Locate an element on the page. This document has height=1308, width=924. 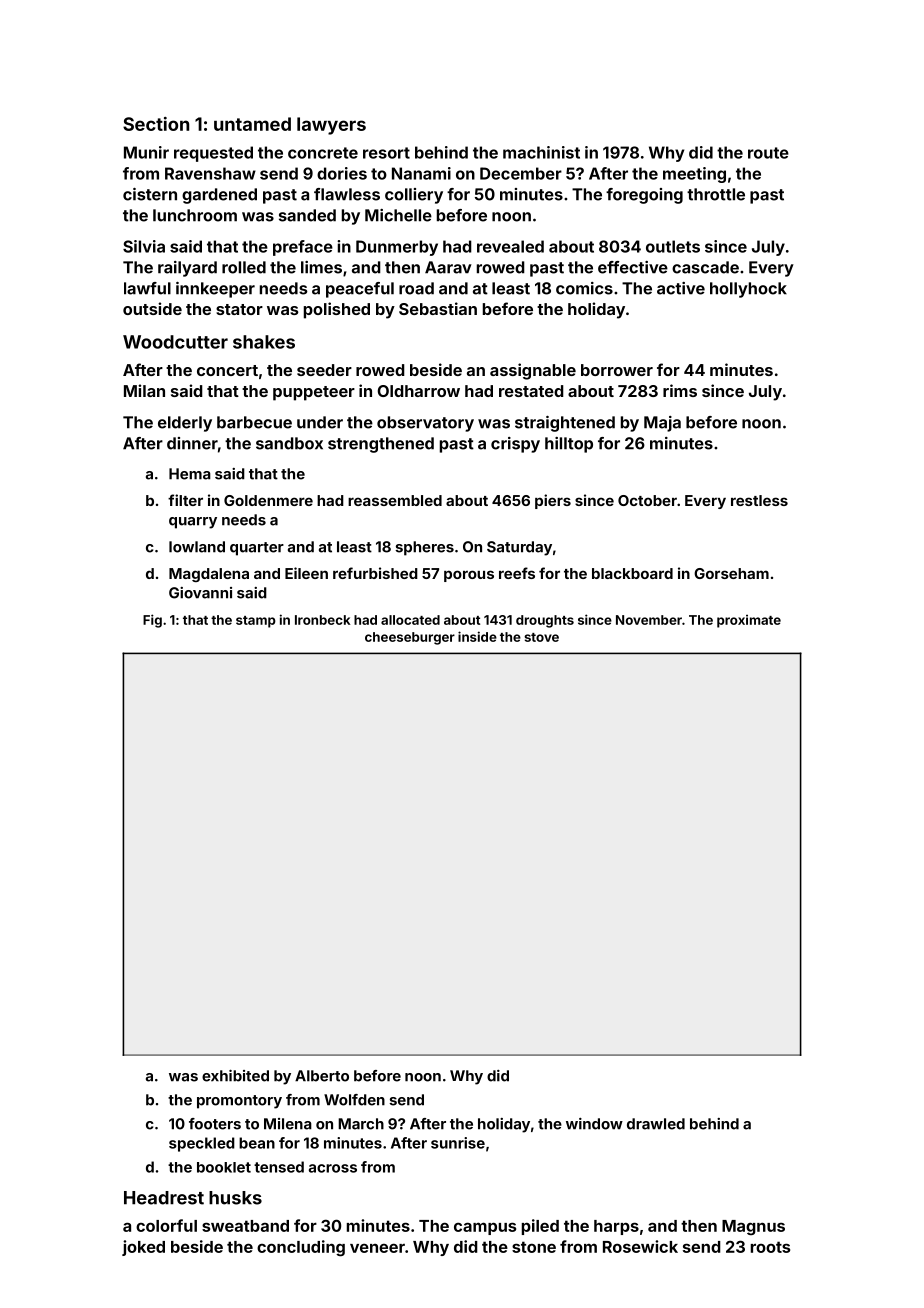
stamp is located at coordinates (256, 622).
